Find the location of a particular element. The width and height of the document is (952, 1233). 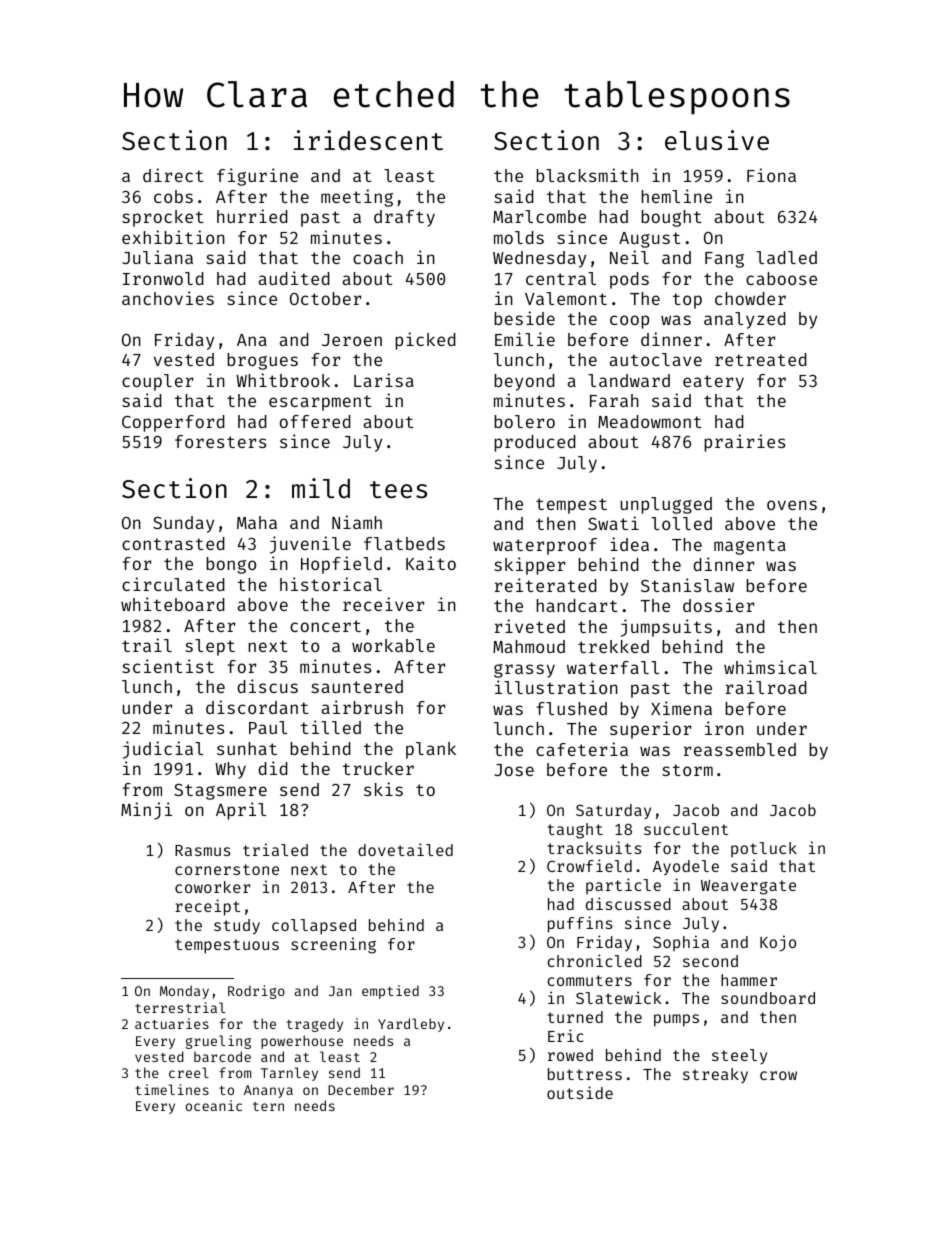

direct is located at coordinates (173, 175).
